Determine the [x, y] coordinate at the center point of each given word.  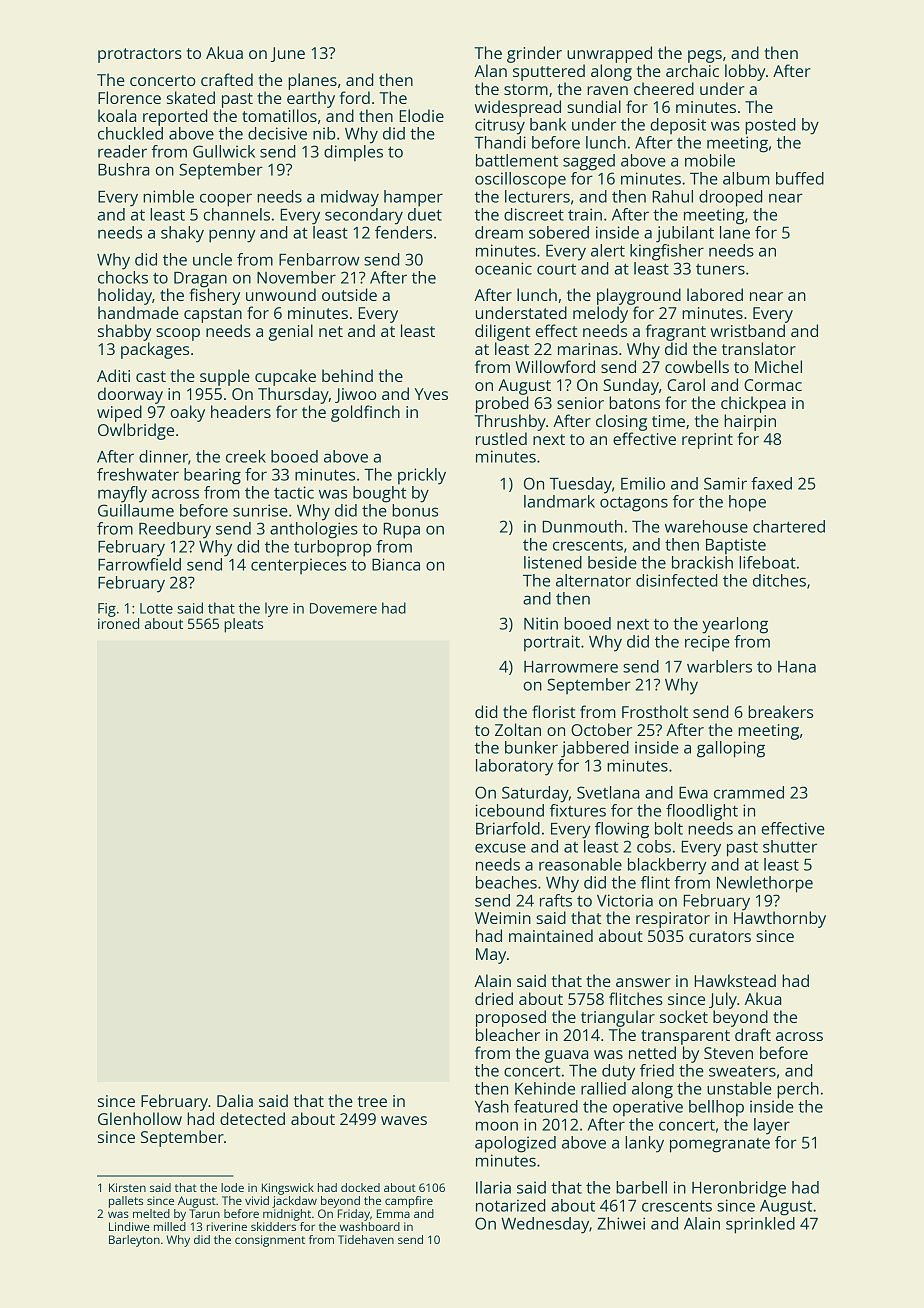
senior [580, 403]
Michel [778, 366]
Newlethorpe [765, 884]
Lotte [156, 608]
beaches [506, 882]
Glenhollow [140, 1118]
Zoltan [518, 729]
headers [241, 411]
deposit [678, 126]
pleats [243, 625]
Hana [797, 667]
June [288, 54]
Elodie [421, 115]
